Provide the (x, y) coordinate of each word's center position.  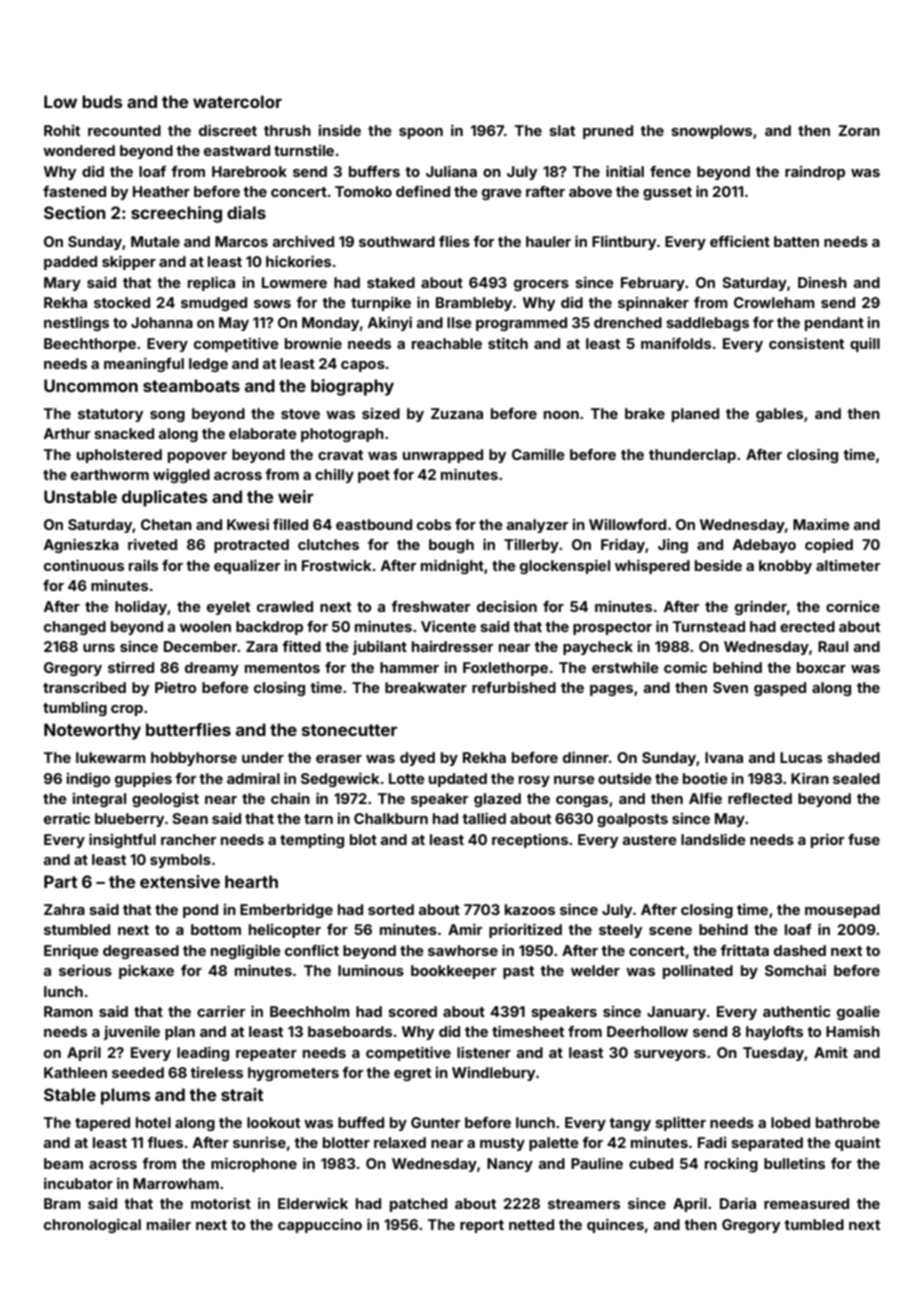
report (482, 1226)
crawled (285, 606)
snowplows (711, 132)
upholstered (119, 456)
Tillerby (531, 546)
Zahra (64, 909)
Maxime (821, 524)
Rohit (62, 130)
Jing (673, 545)
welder (595, 970)
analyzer (537, 526)
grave (502, 194)
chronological (92, 1225)
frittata (744, 950)
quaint (857, 1143)
